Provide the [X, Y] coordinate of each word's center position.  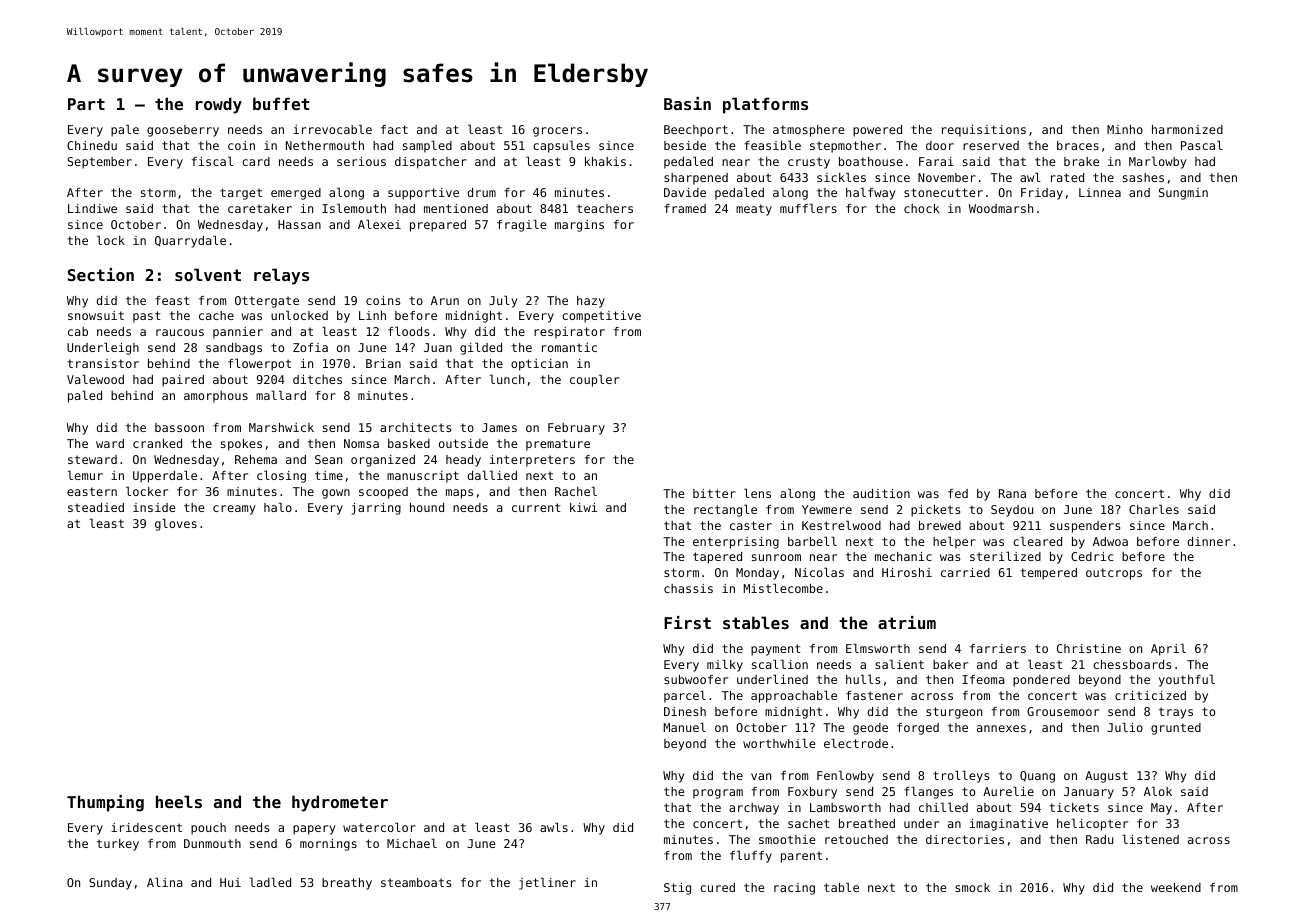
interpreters [532, 461]
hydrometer [340, 803]
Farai [936, 161]
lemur [85, 475]
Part [86, 104]
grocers [557, 132]
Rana [1012, 493]
